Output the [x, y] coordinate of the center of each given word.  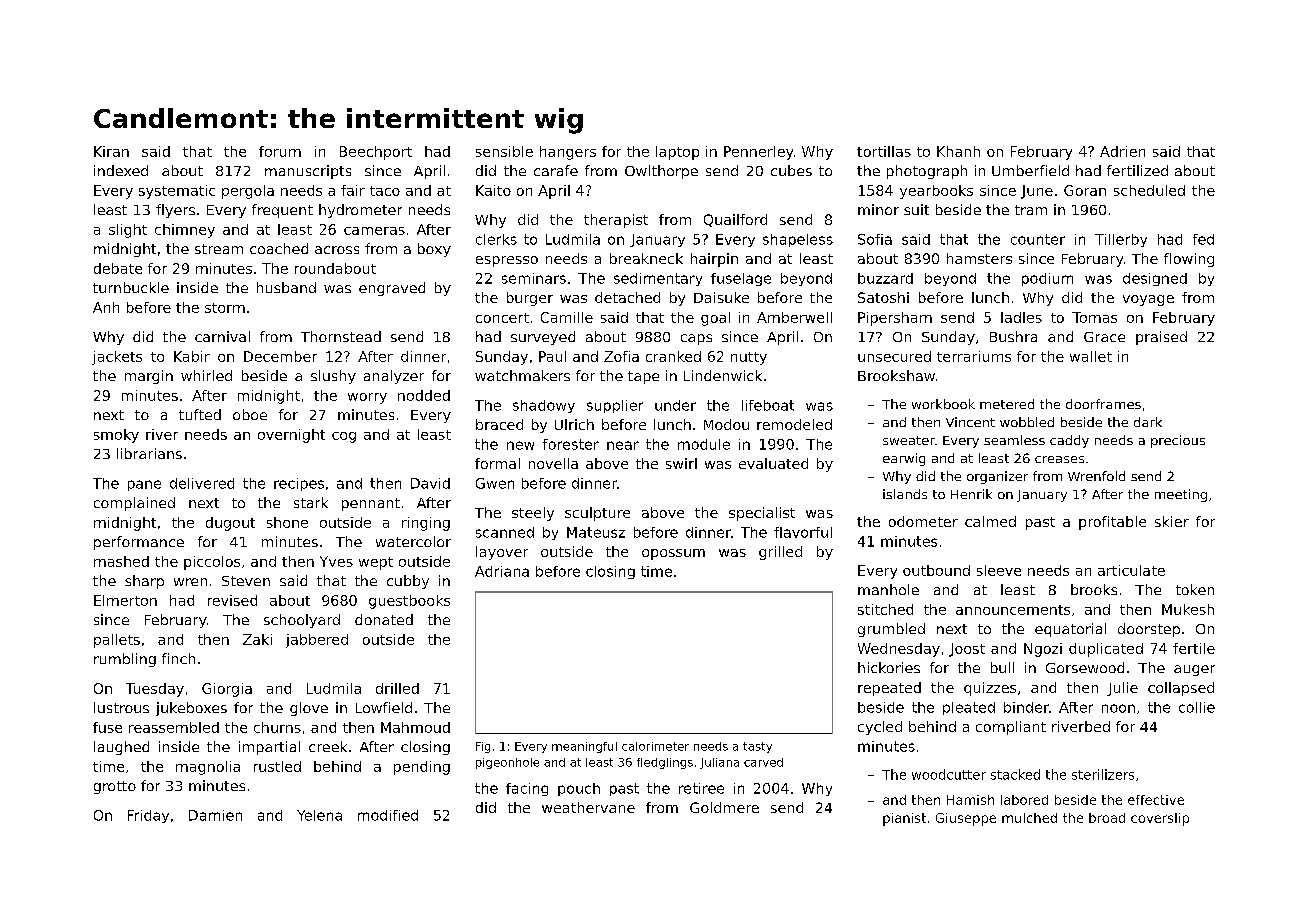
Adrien [1122, 151]
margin [149, 377]
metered [1007, 404]
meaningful [584, 747]
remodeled [794, 424]
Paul [552, 356]
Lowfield [384, 707]
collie [1197, 707]
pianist [904, 819]
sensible [504, 151]
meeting [1181, 495]
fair [353, 190]
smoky [116, 436]
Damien [215, 815]
